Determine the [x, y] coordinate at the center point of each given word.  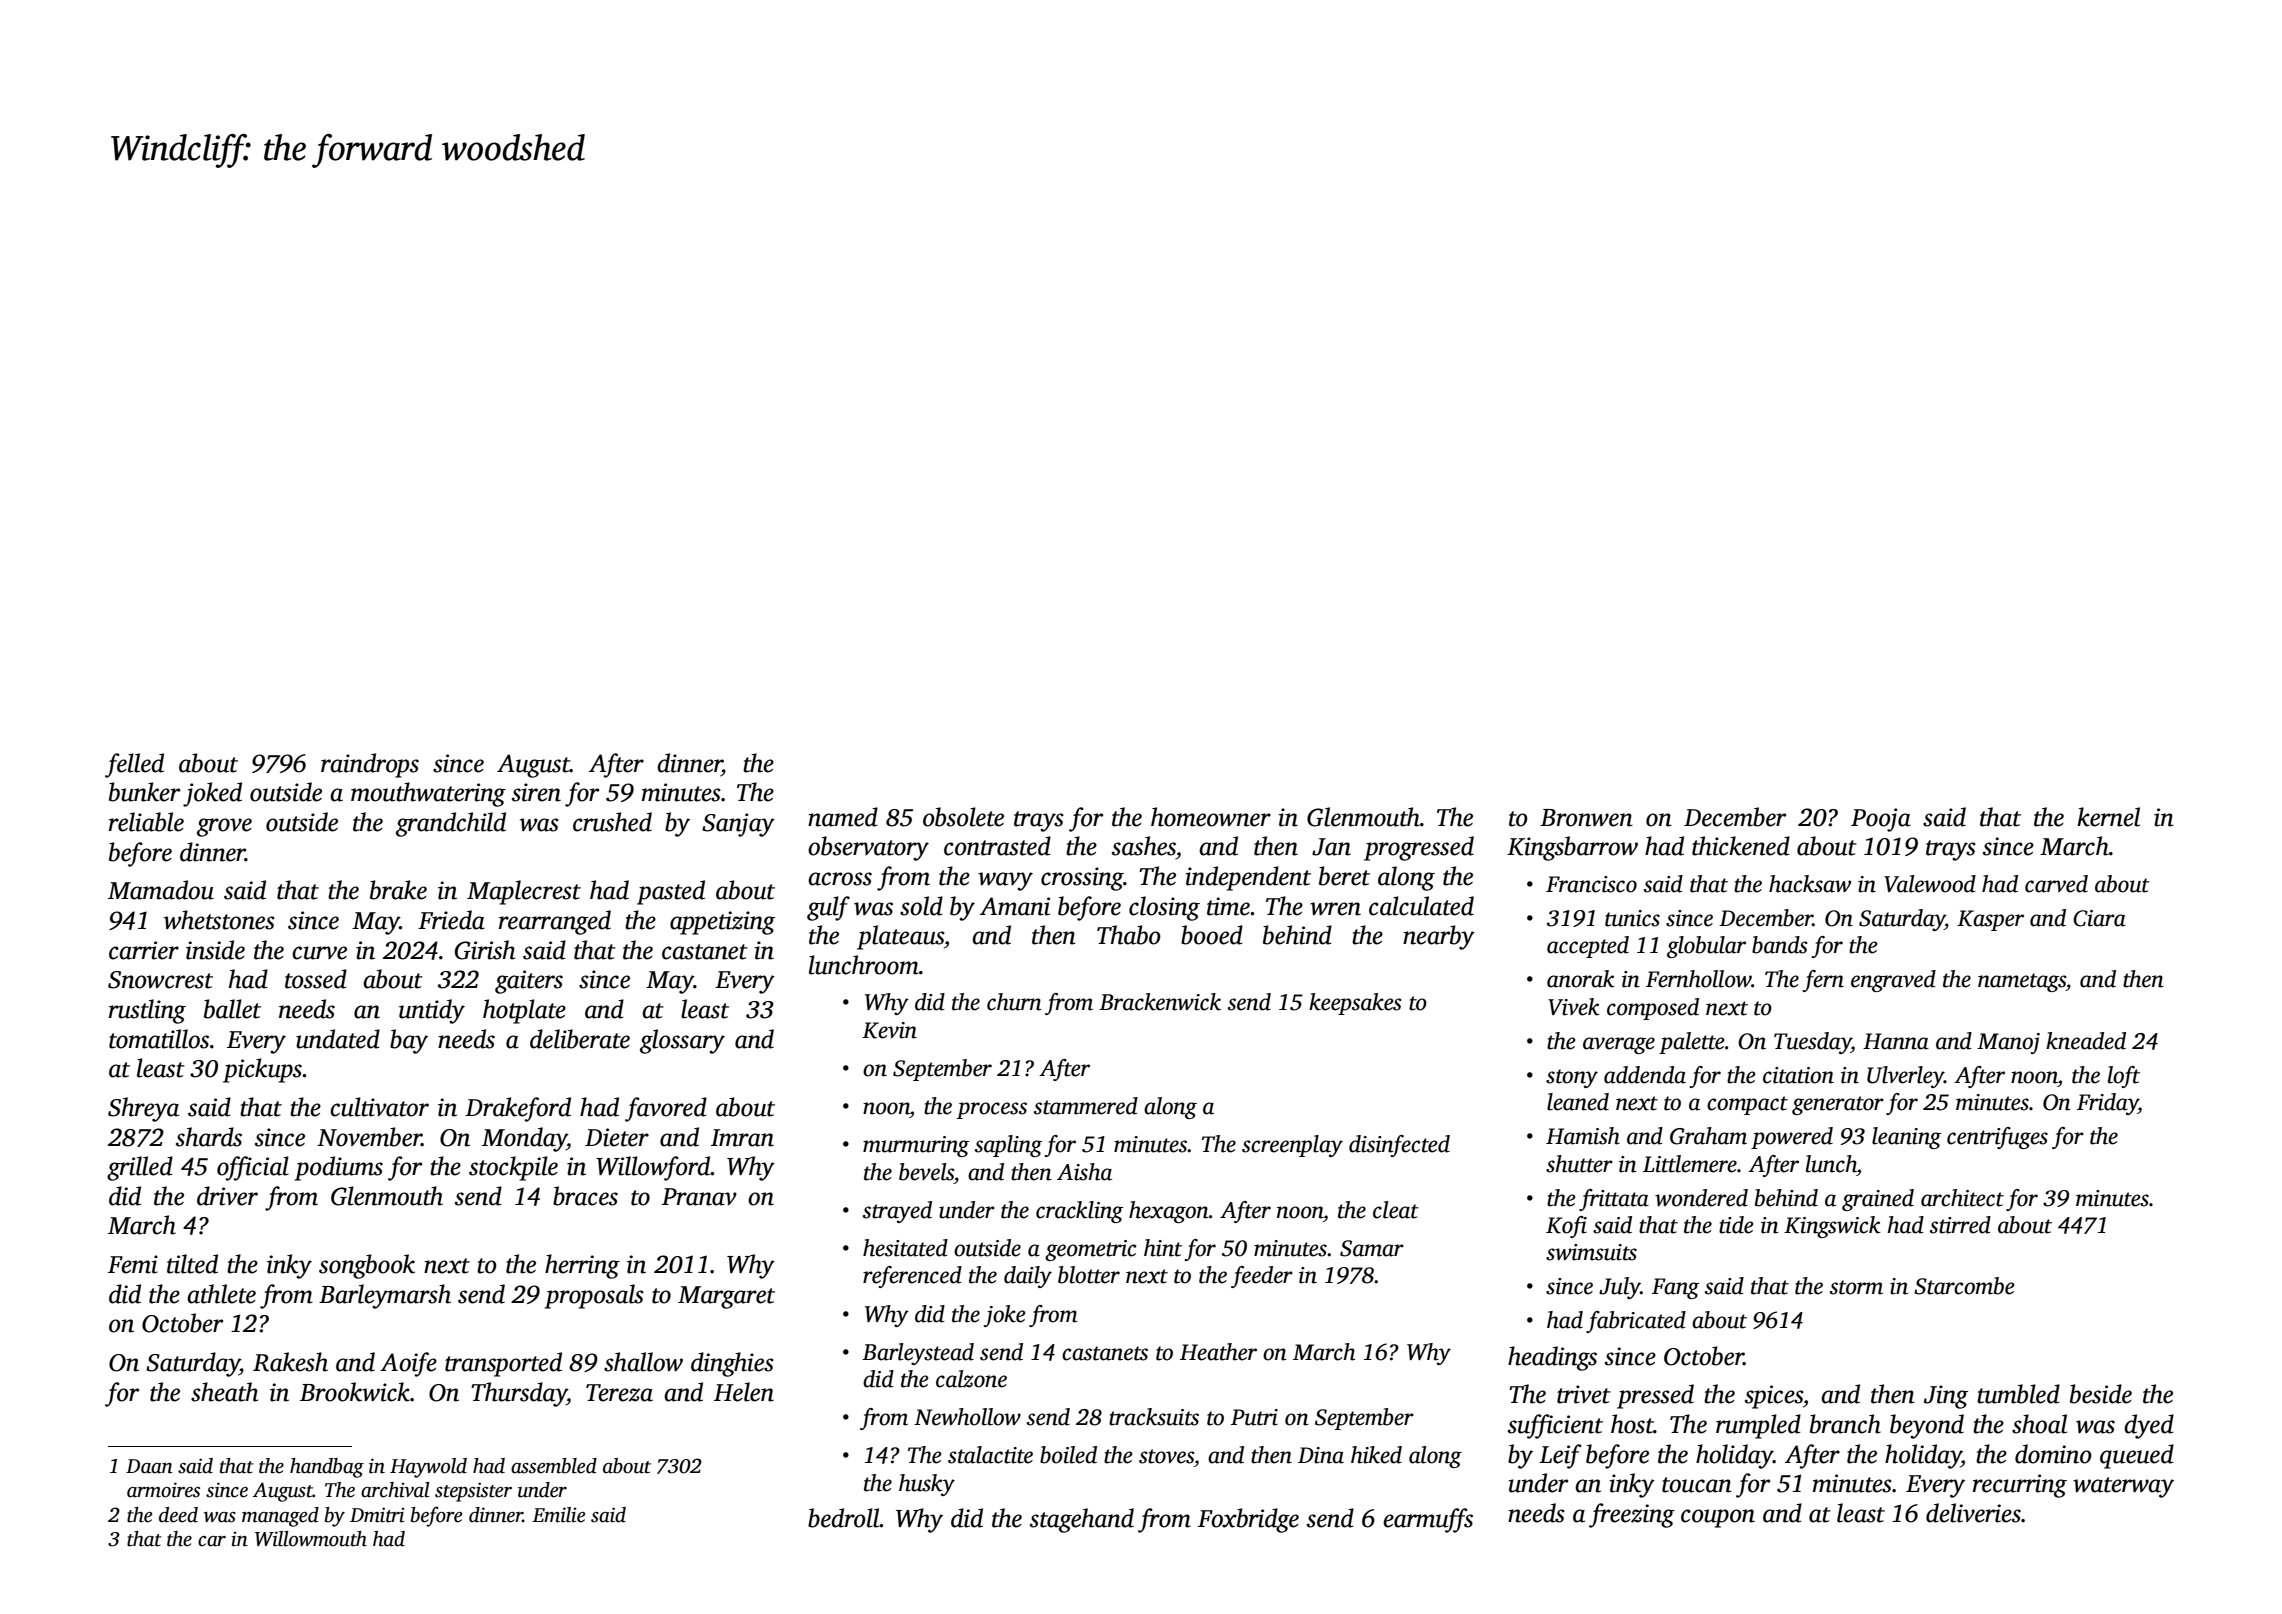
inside [215, 950]
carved [2056, 884]
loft [2124, 1077]
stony [1572, 1078]
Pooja [1881, 820]
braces [585, 1196]
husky [927, 1485]
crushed [612, 822]
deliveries [1973, 1513]
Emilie [558, 1515]
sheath [224, 1392]
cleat [1396, 1210]
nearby [1439, 937]
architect [1962, 1198]
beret [1344, 876]
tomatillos [159, 1039]
